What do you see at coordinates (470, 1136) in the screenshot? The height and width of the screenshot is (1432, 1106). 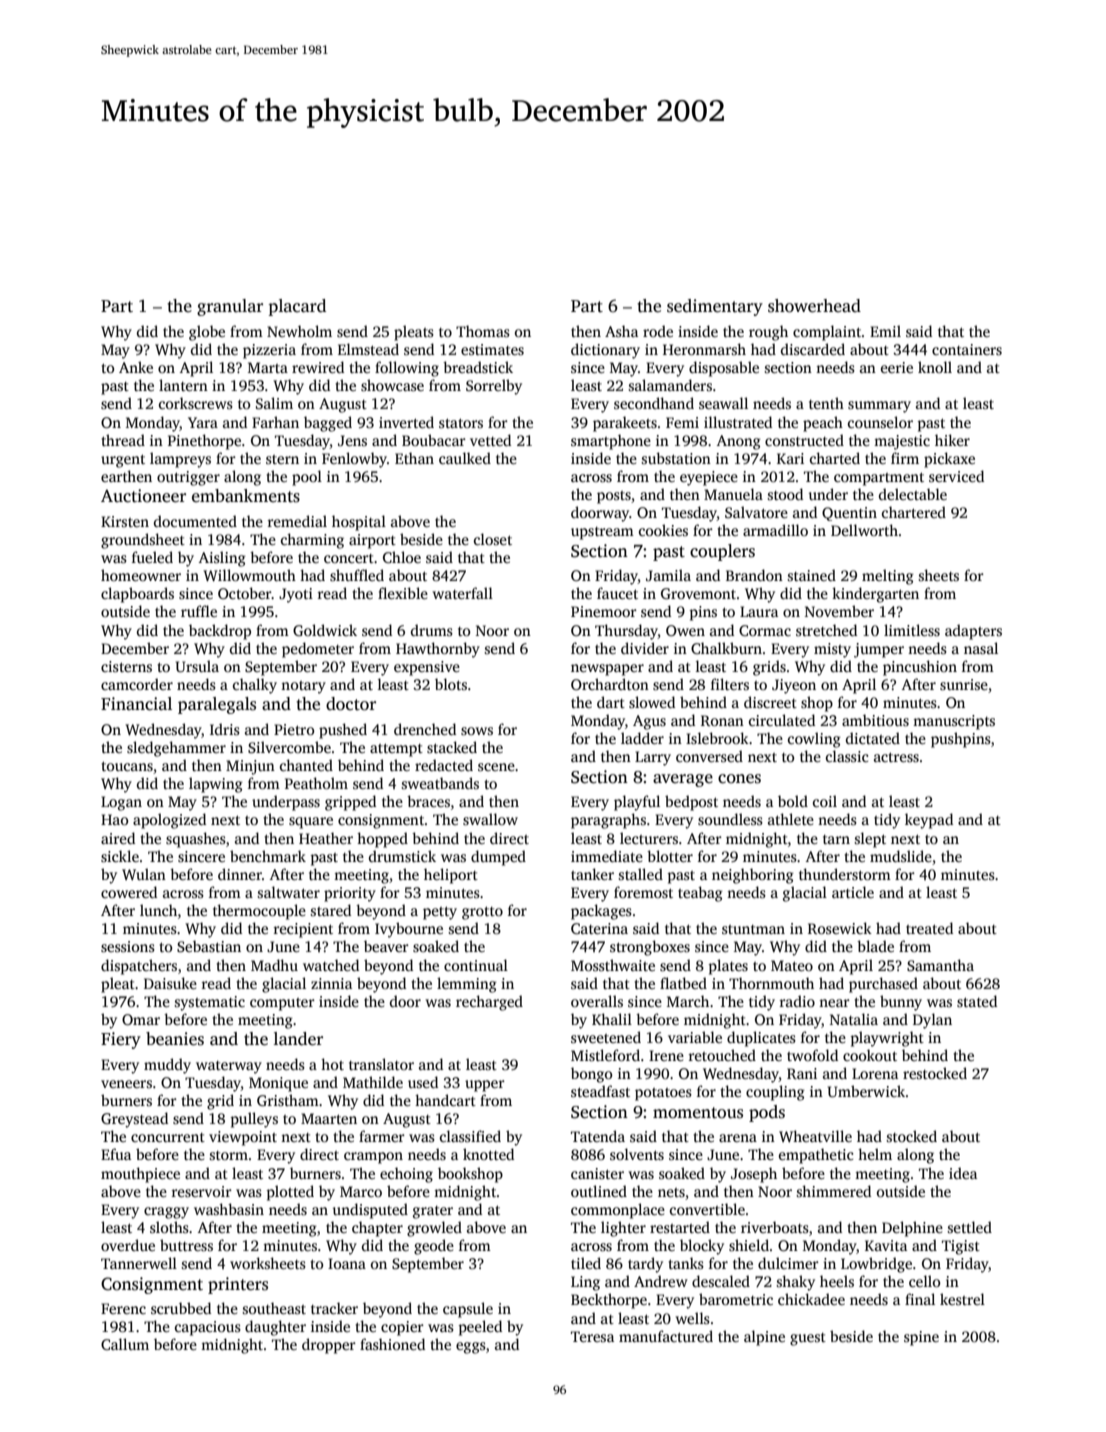 I see `classified` at bounding box center [470, 1136].
